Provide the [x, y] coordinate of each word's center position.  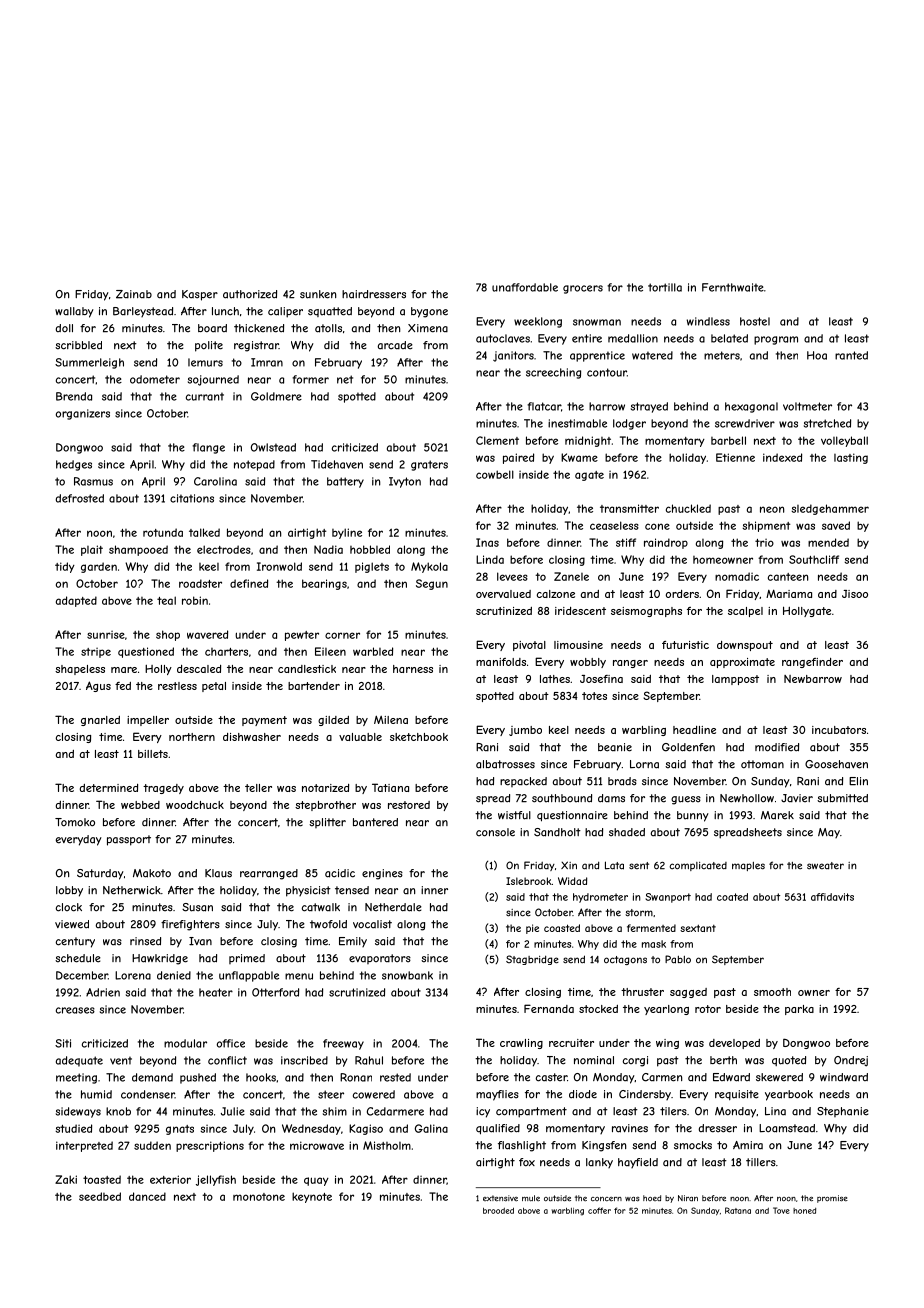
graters [429, 465]
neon [772, 509]
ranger [630, 664]
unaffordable [525, 287]
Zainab [134, 294]
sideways [78, 1112]
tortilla [665, 287]
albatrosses [505, 764]
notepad [254, 465]
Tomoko [75, 822]
